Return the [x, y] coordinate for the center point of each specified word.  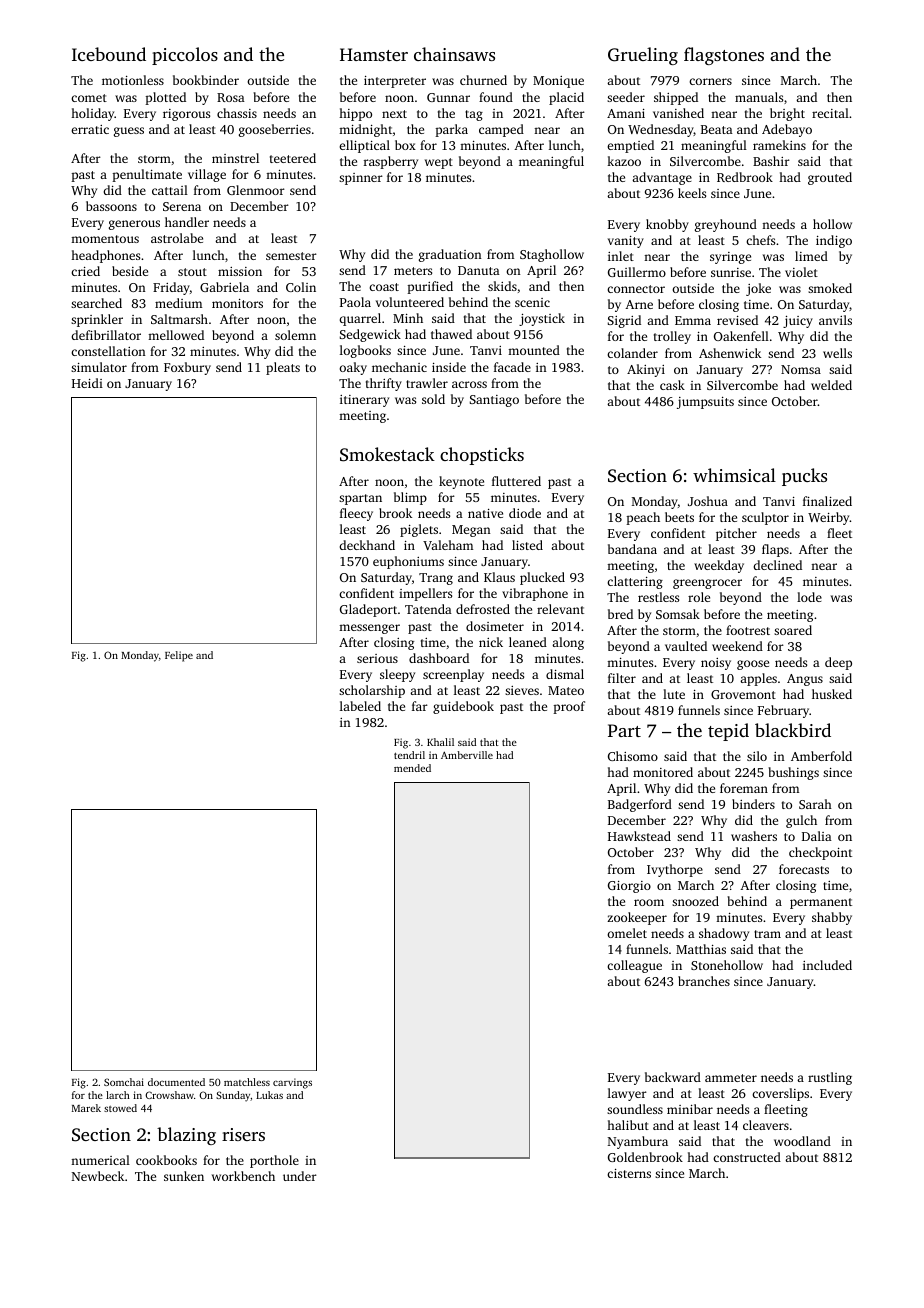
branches [704, 981]
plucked [542, 578]
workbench [243, 1176]
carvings [292, 1083]
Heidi [87, 383]
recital [830, 113]
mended [412, 768]
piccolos [185, 56]
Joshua [708, 501]
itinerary [364, 401]
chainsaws [454, 54]
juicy [798, 322]
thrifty [384, 384]
